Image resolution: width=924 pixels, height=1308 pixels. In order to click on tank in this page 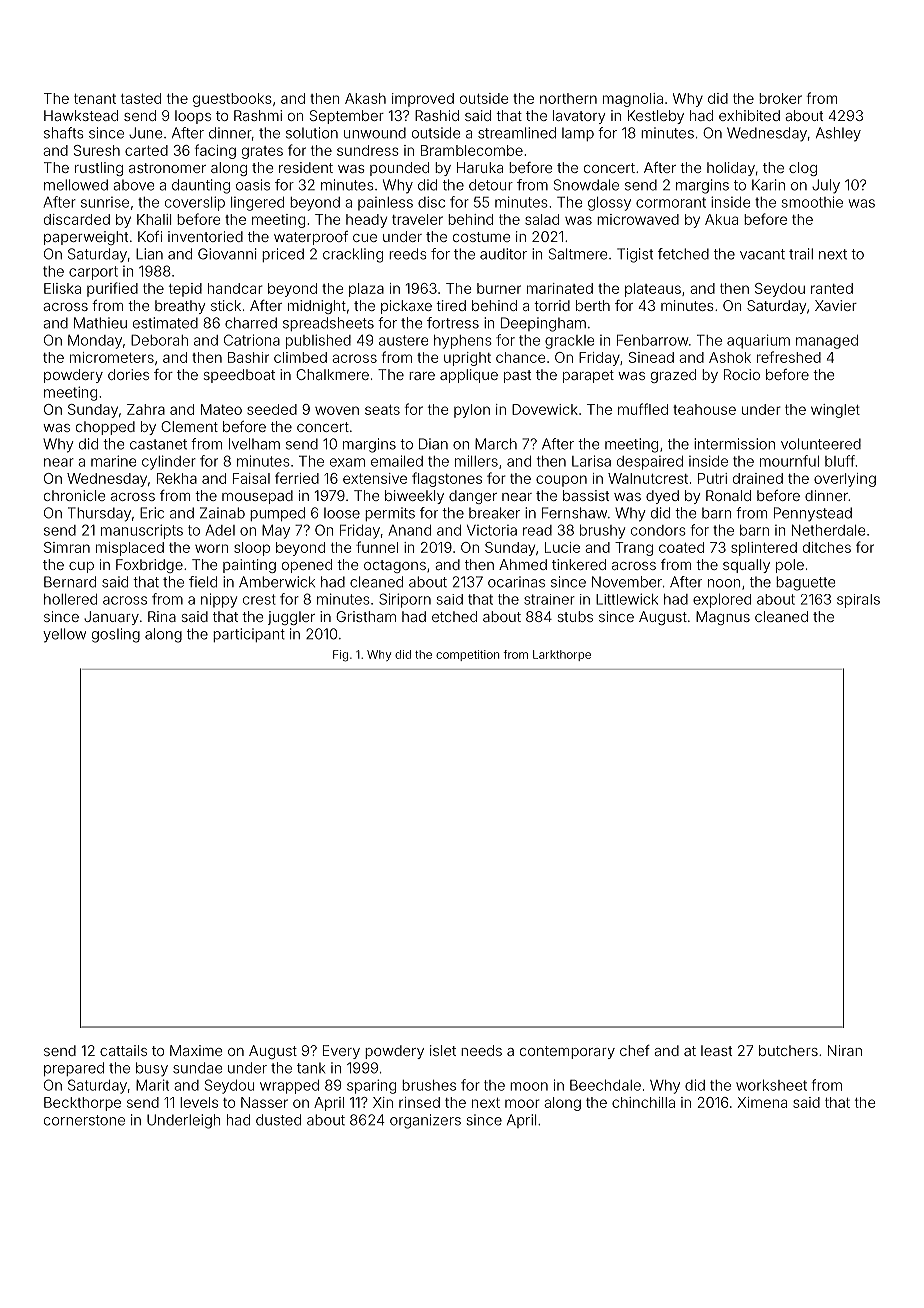, I will do `click(311, 1068)`.
